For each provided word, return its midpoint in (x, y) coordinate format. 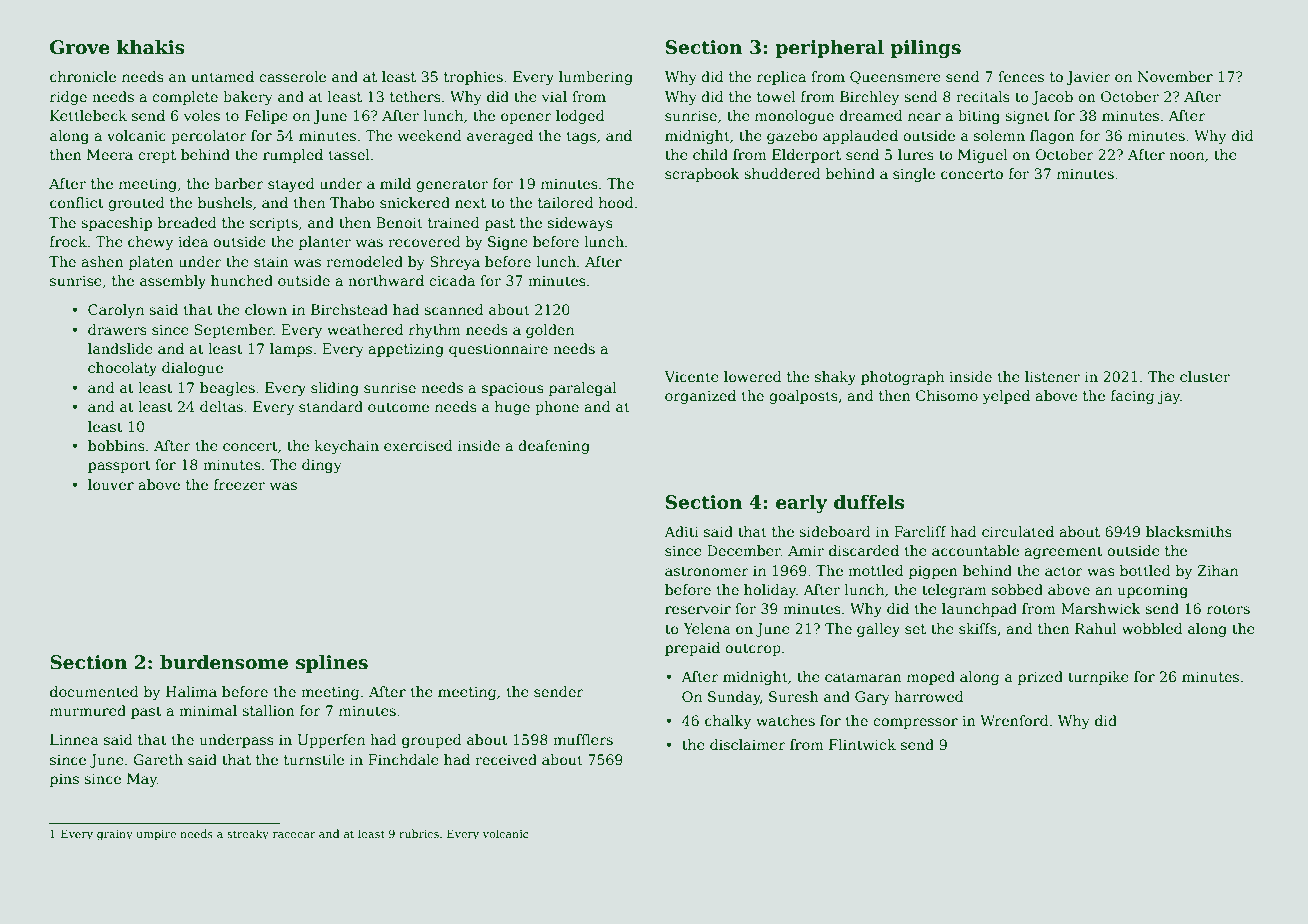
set (915, 629)
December (744, 550)
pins (64, 780)
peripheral (830, 49)
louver (111, 484)
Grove (80, 47)
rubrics (419, 833)
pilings (926, 49)
